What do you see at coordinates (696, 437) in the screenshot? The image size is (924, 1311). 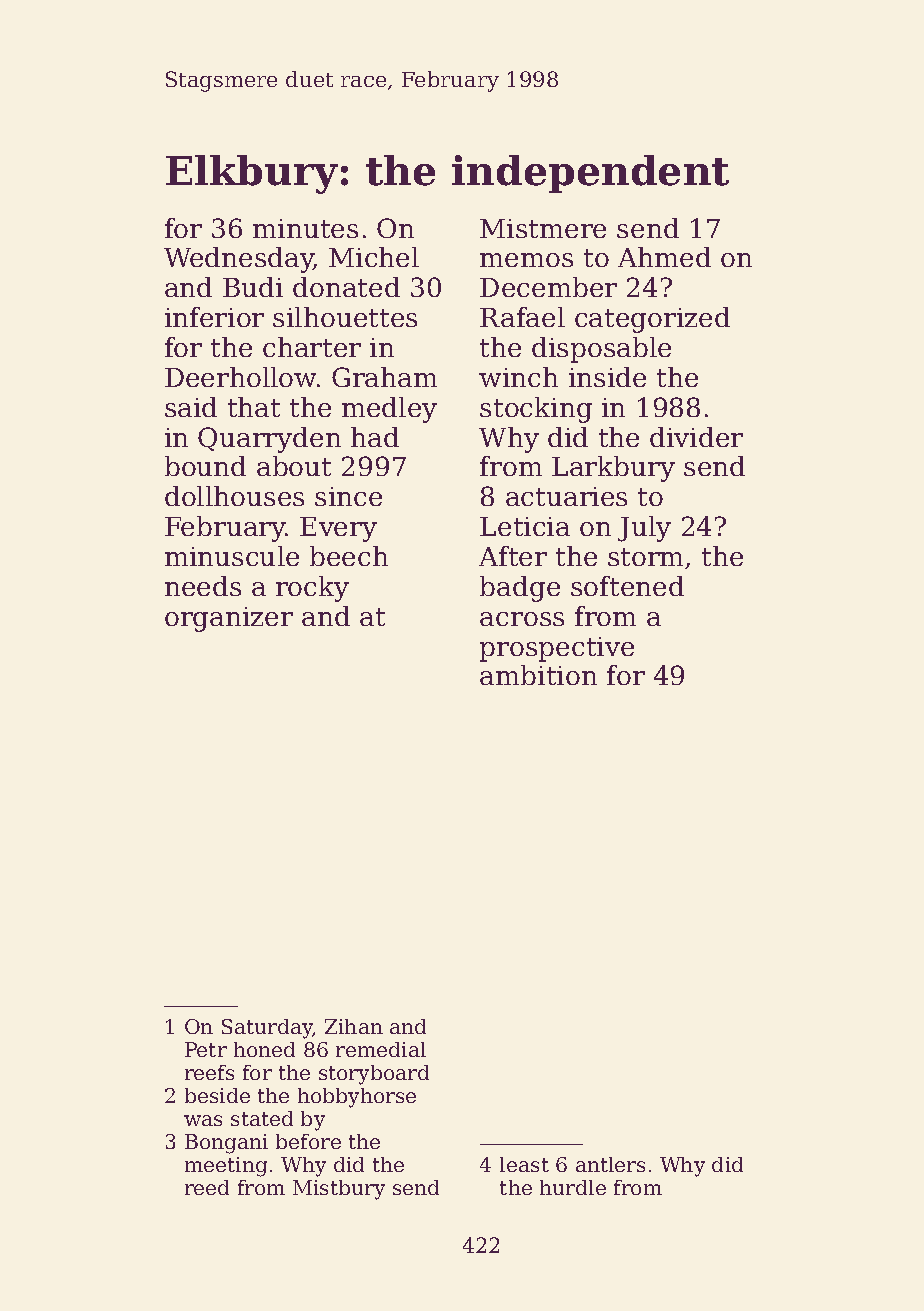 I see `divider` at bounding box center [696, 437].
